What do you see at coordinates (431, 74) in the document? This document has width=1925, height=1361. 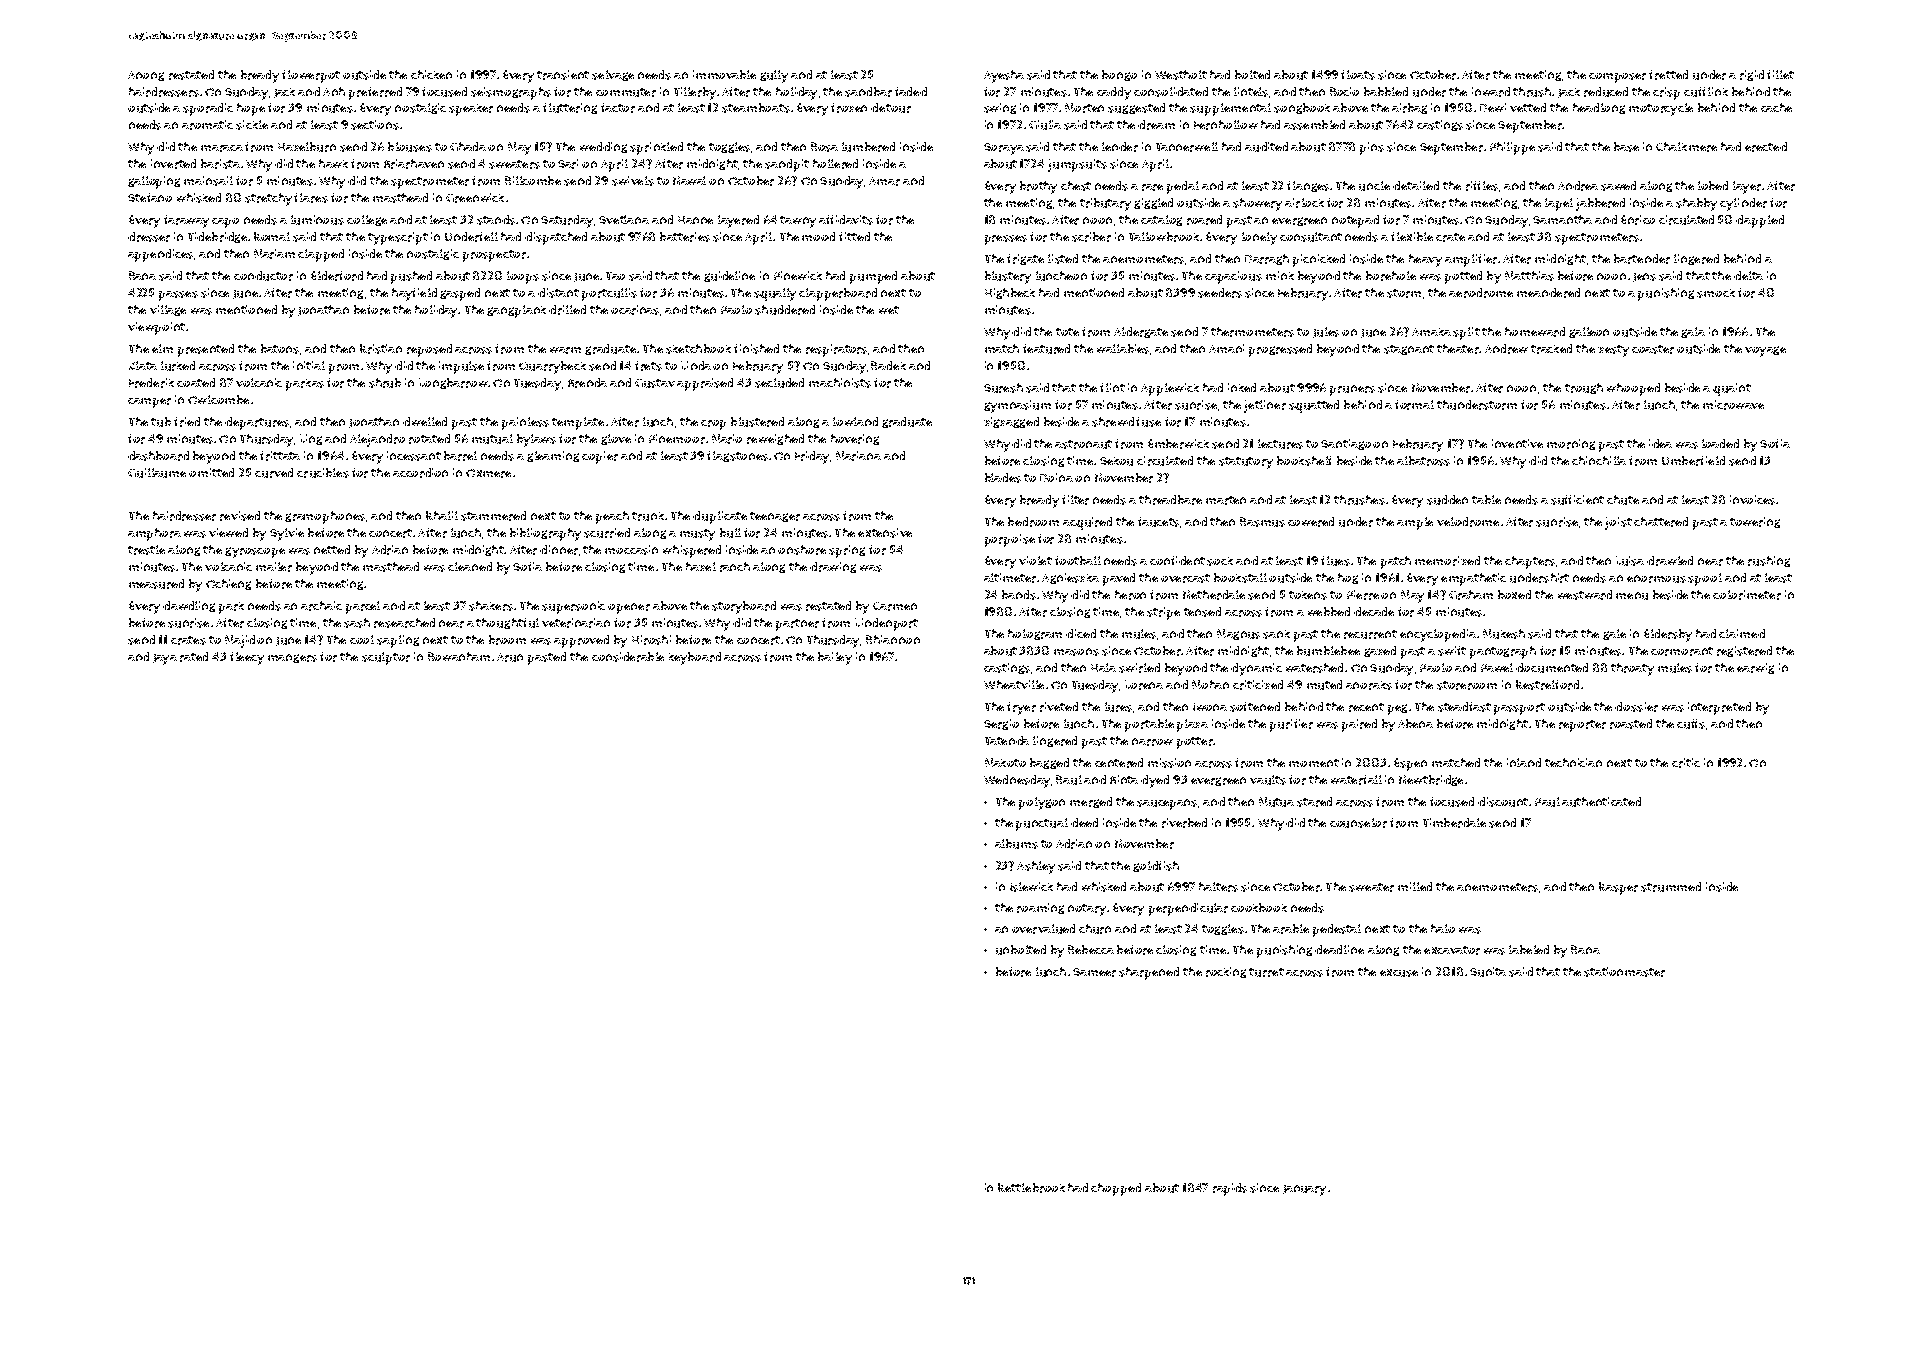 I see `chicken` at bounding box center [431, 74].
